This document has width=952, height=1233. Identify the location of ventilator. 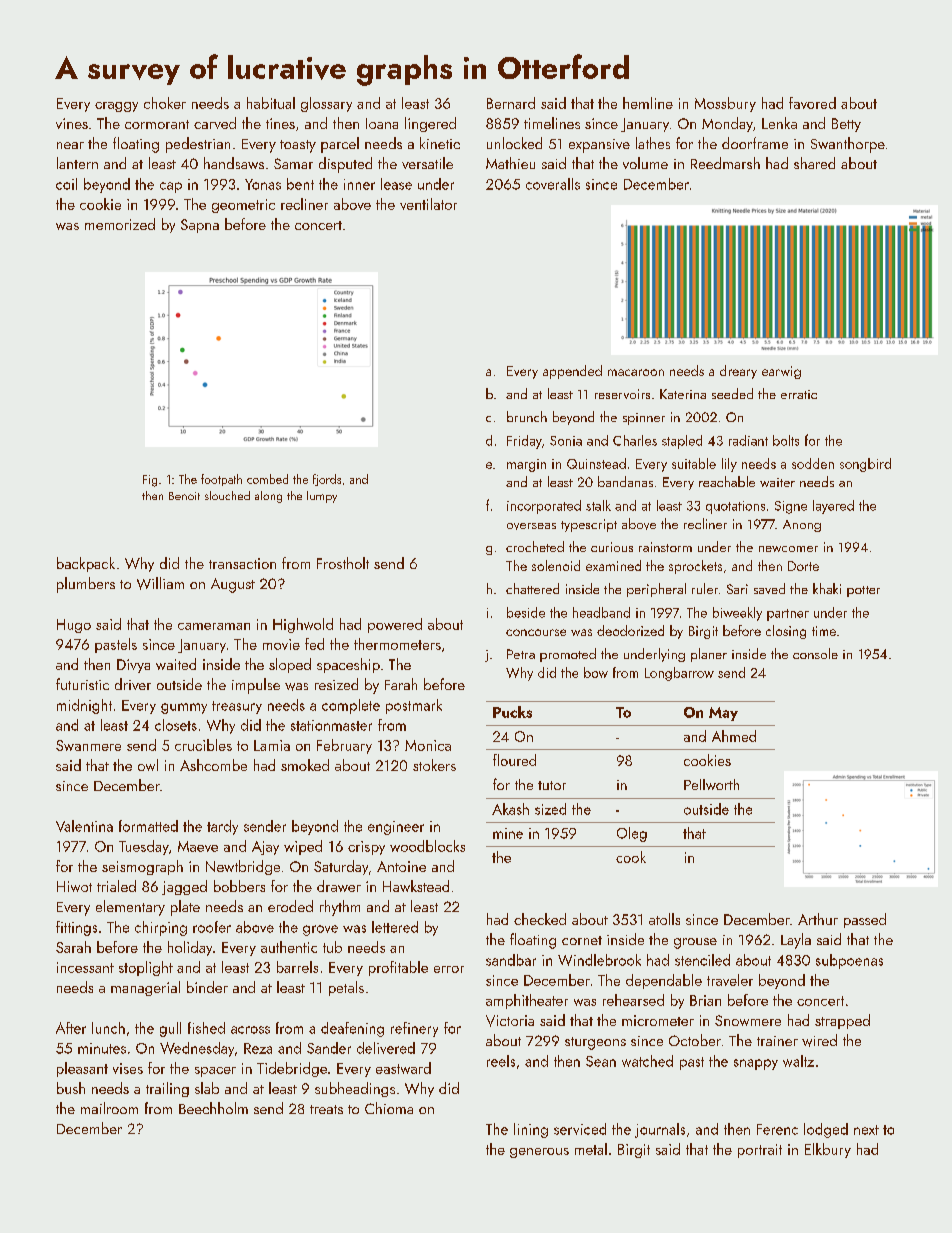
(428, 204).
